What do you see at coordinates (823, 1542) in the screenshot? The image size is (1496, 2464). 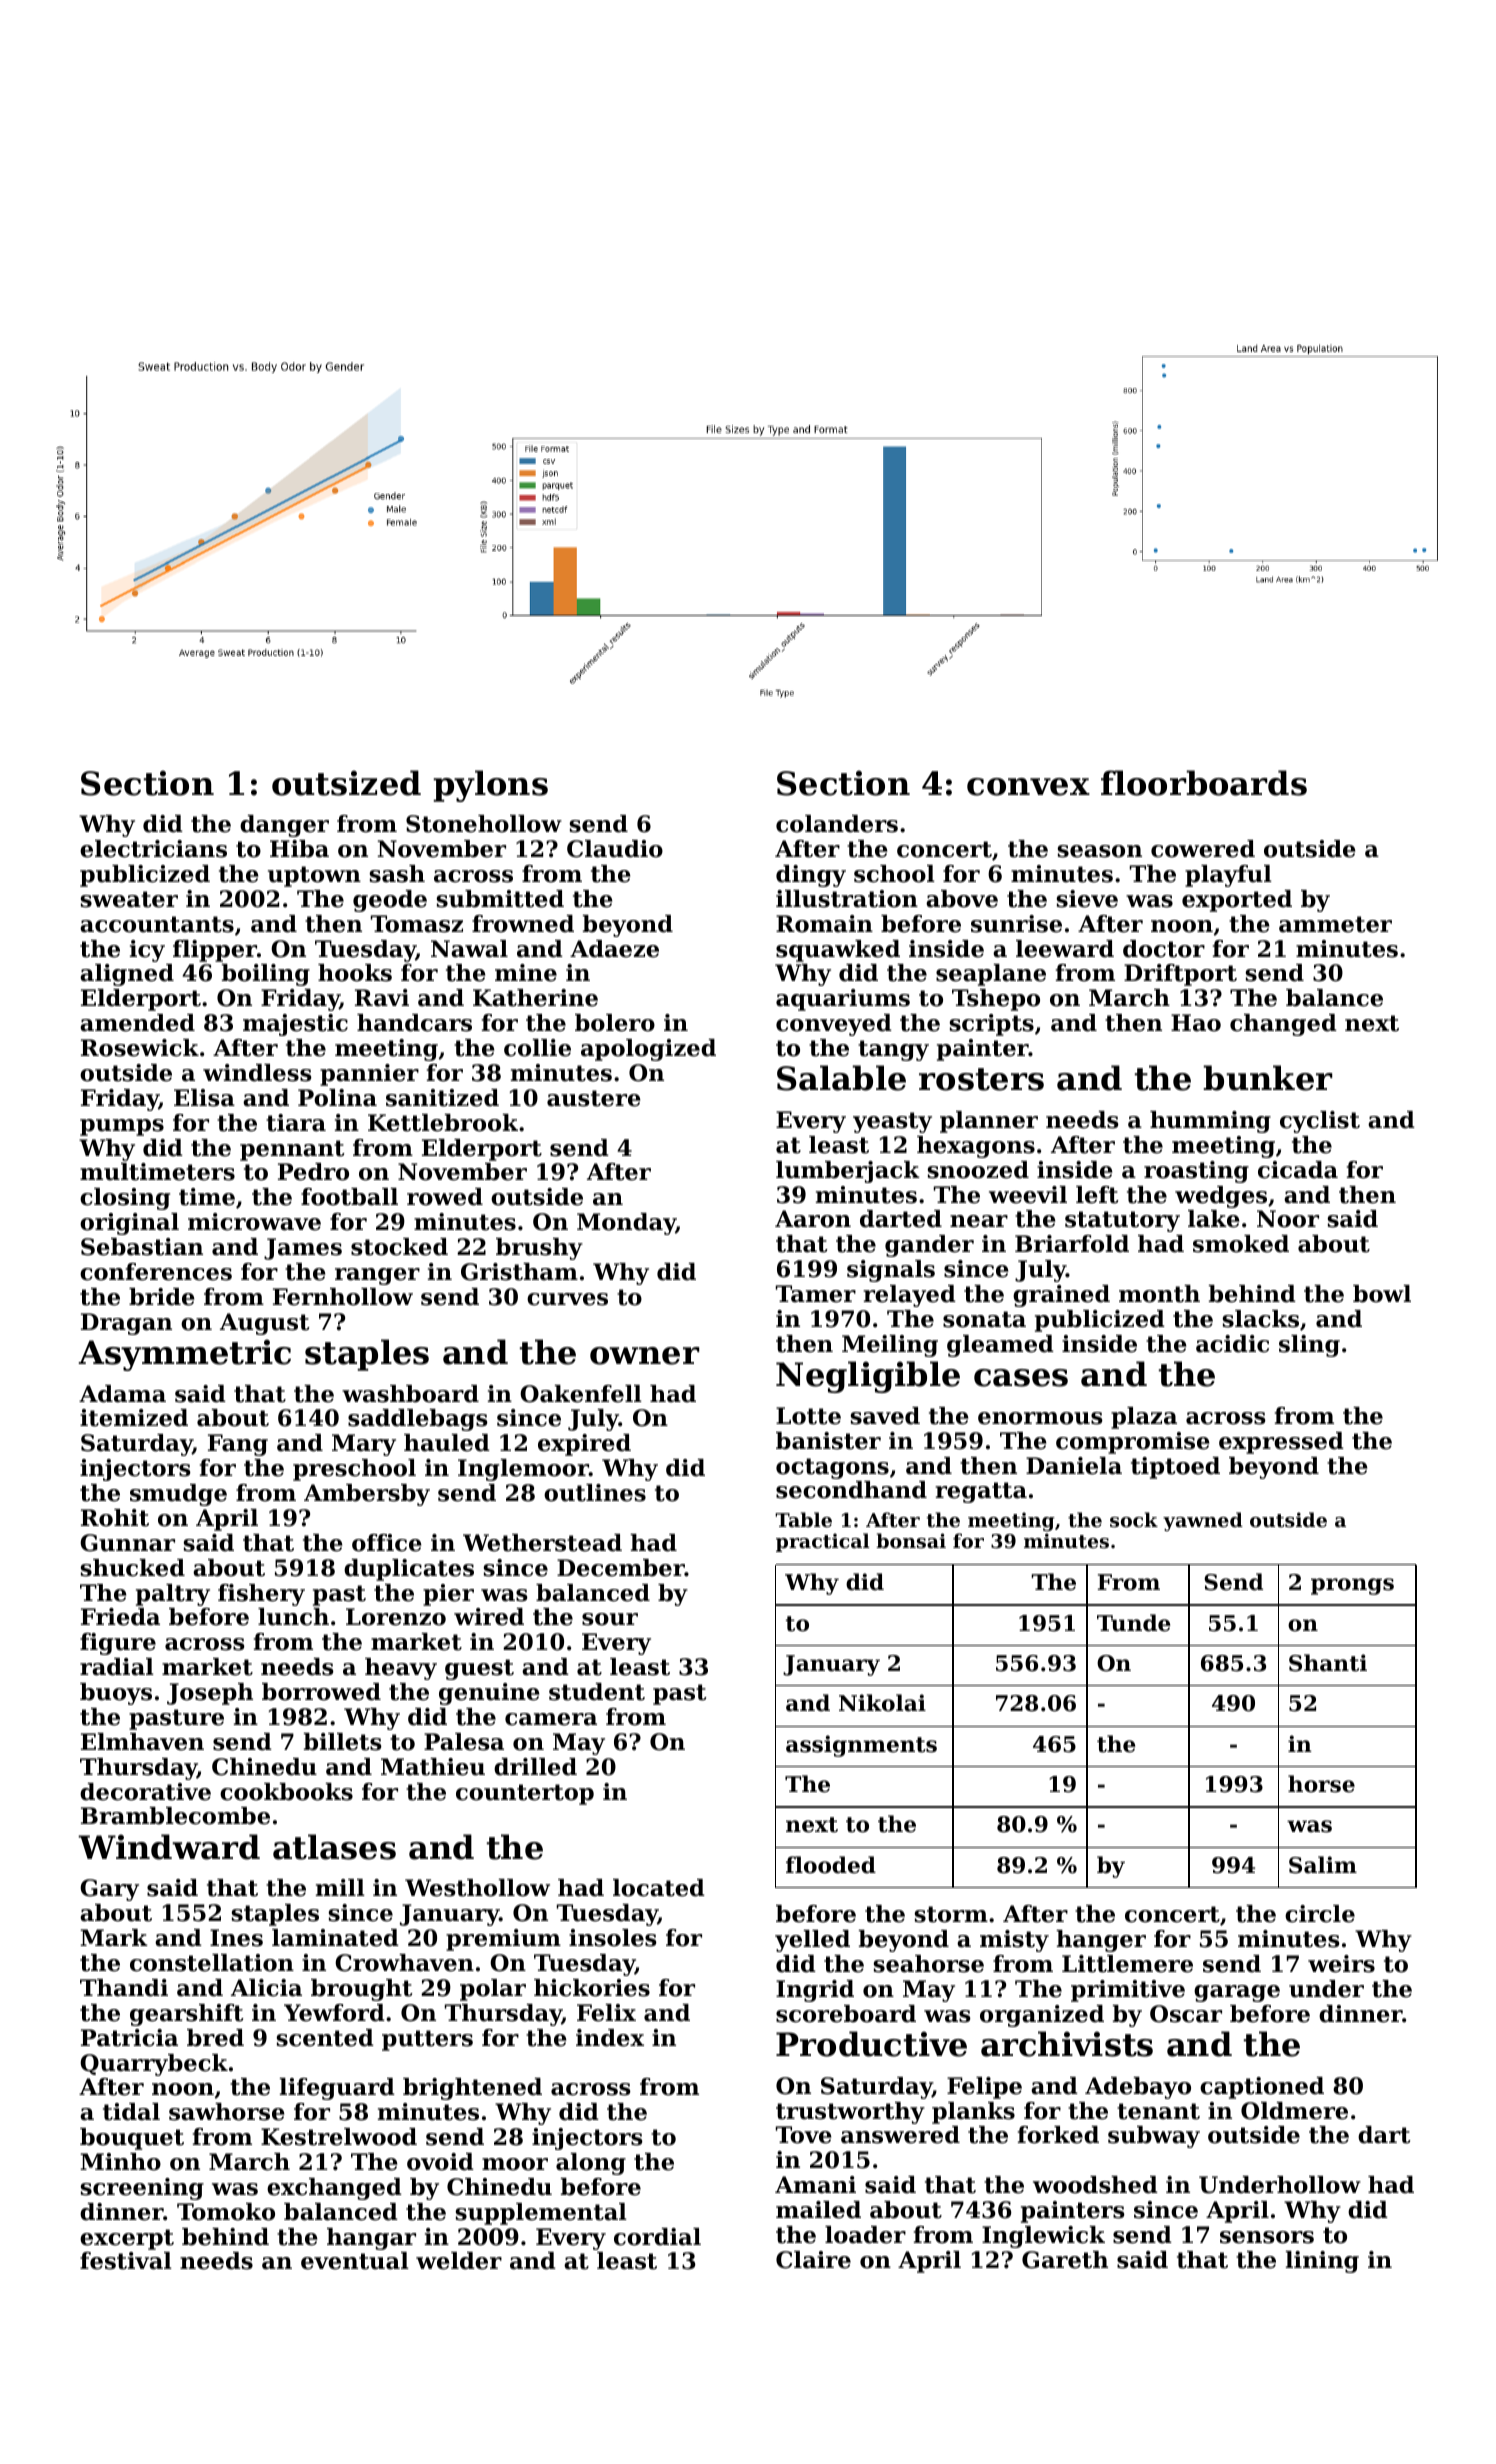 I see `practical` at bounding box center [823, 1542].
